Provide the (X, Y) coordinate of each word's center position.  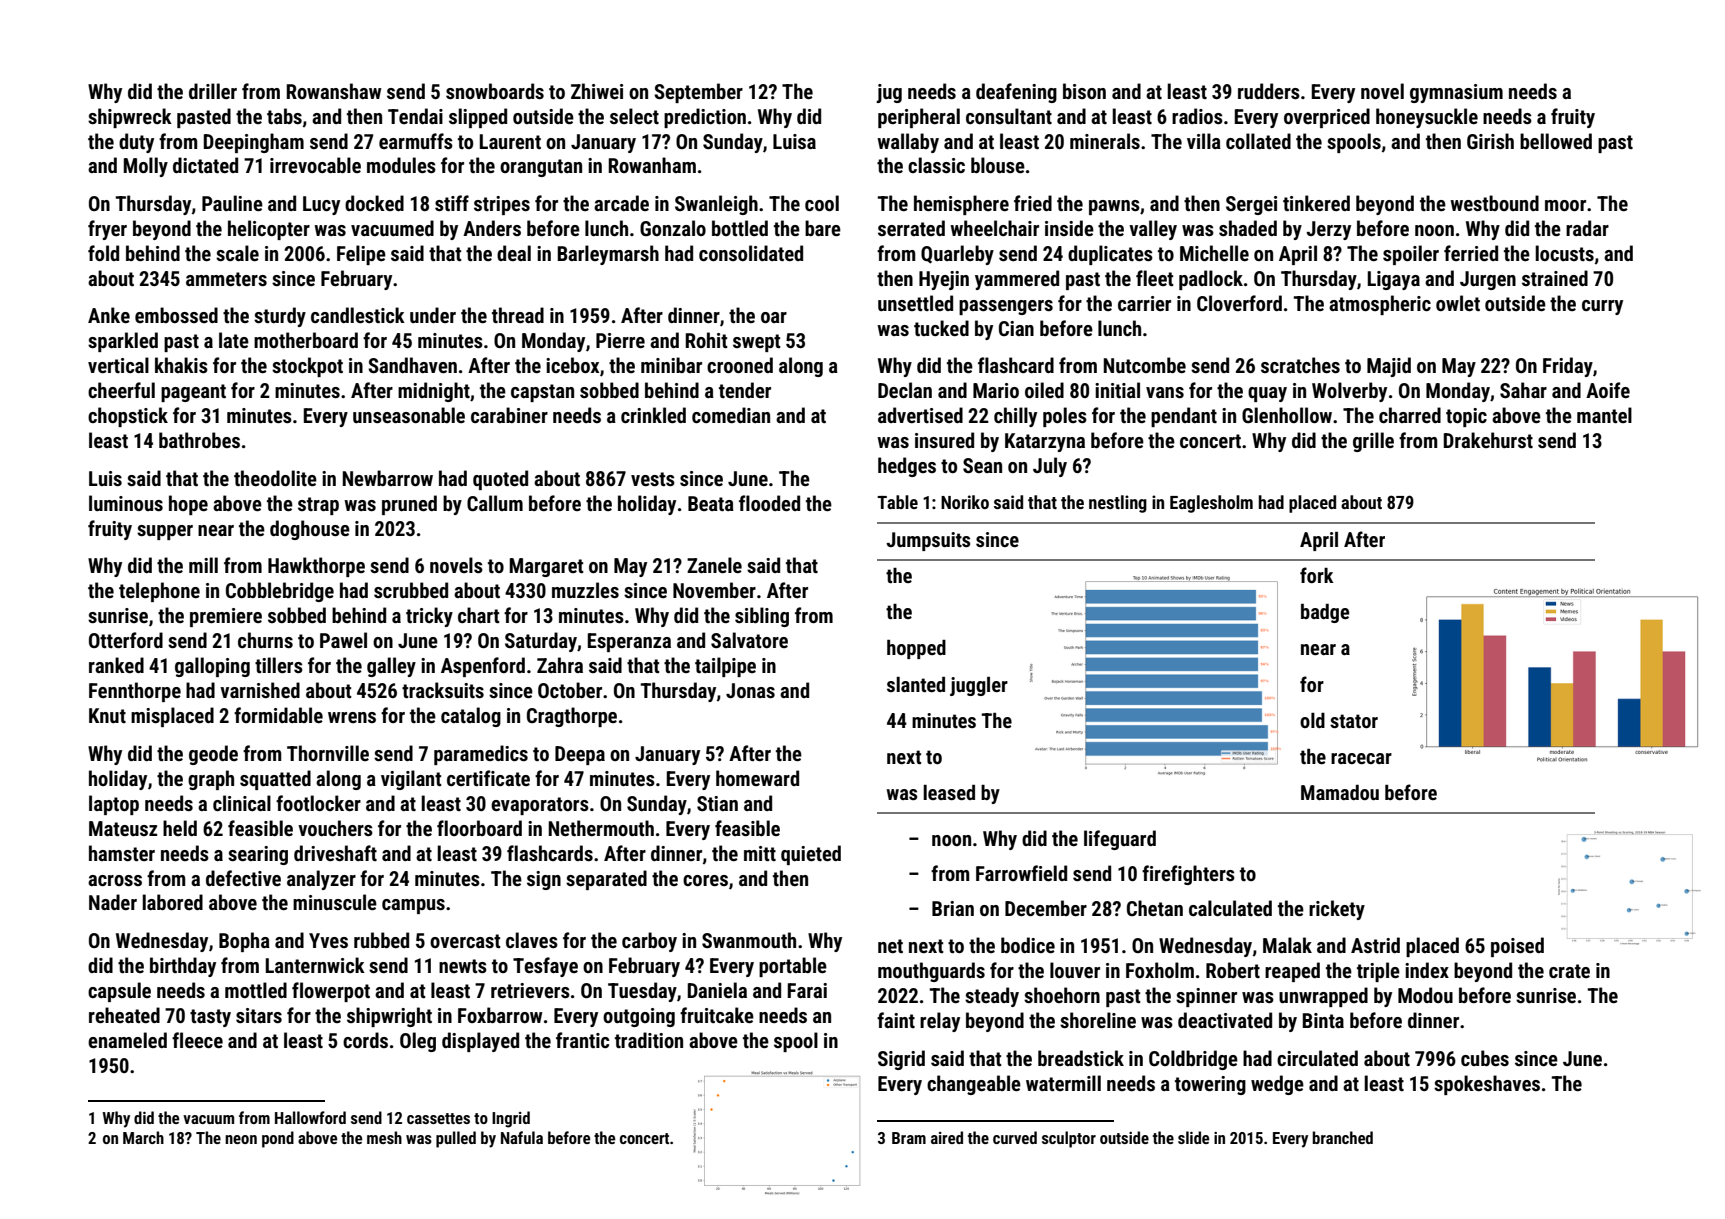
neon (241, 1139)
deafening (1016, 93)
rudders (1269, 91)
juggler (979, 686)
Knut (107, 715)
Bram (909, 1138)
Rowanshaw (334, 91)
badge (1325, 613)
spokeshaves (1487, 1085)
